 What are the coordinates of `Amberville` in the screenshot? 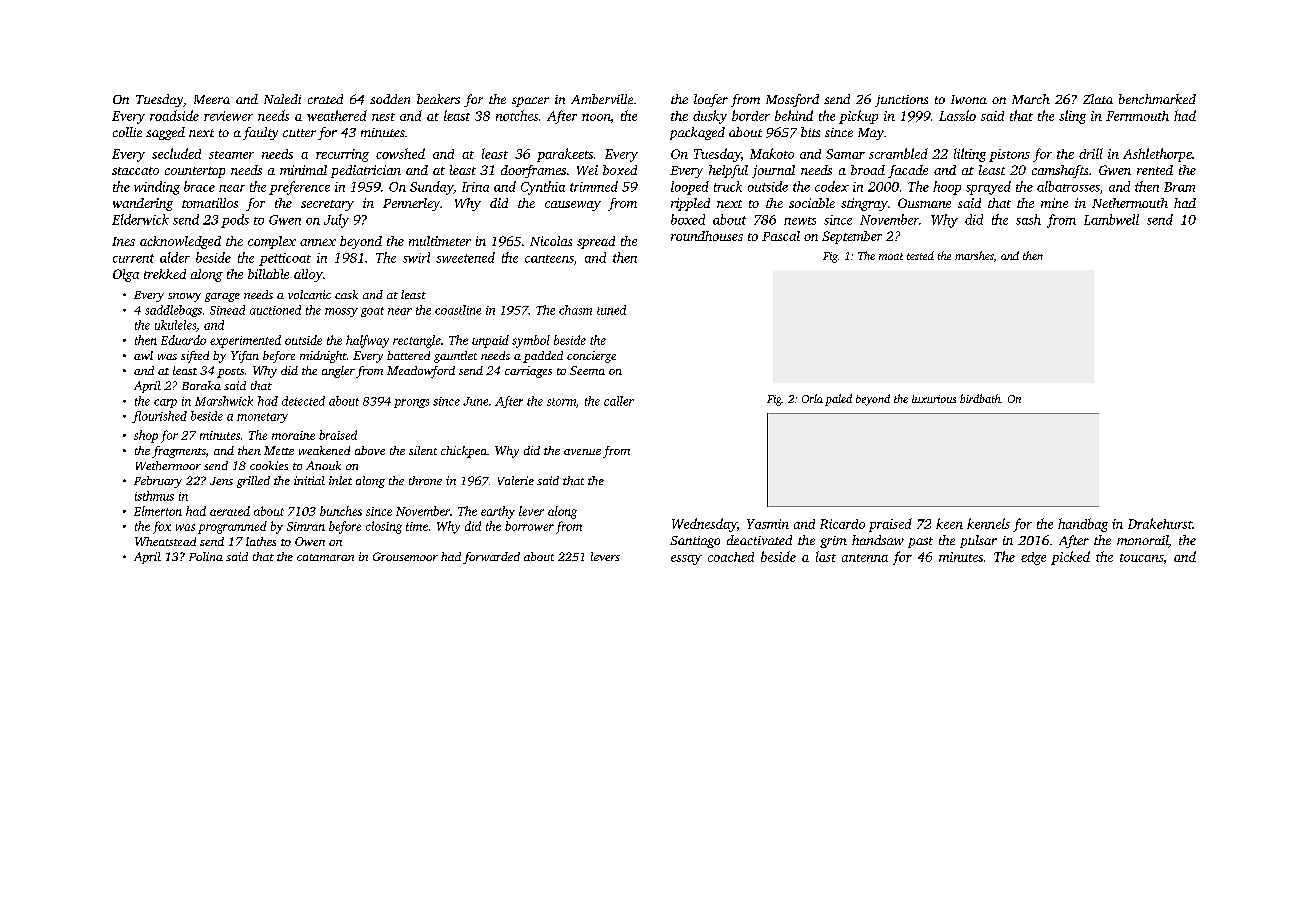 It's located at (602, 99).
